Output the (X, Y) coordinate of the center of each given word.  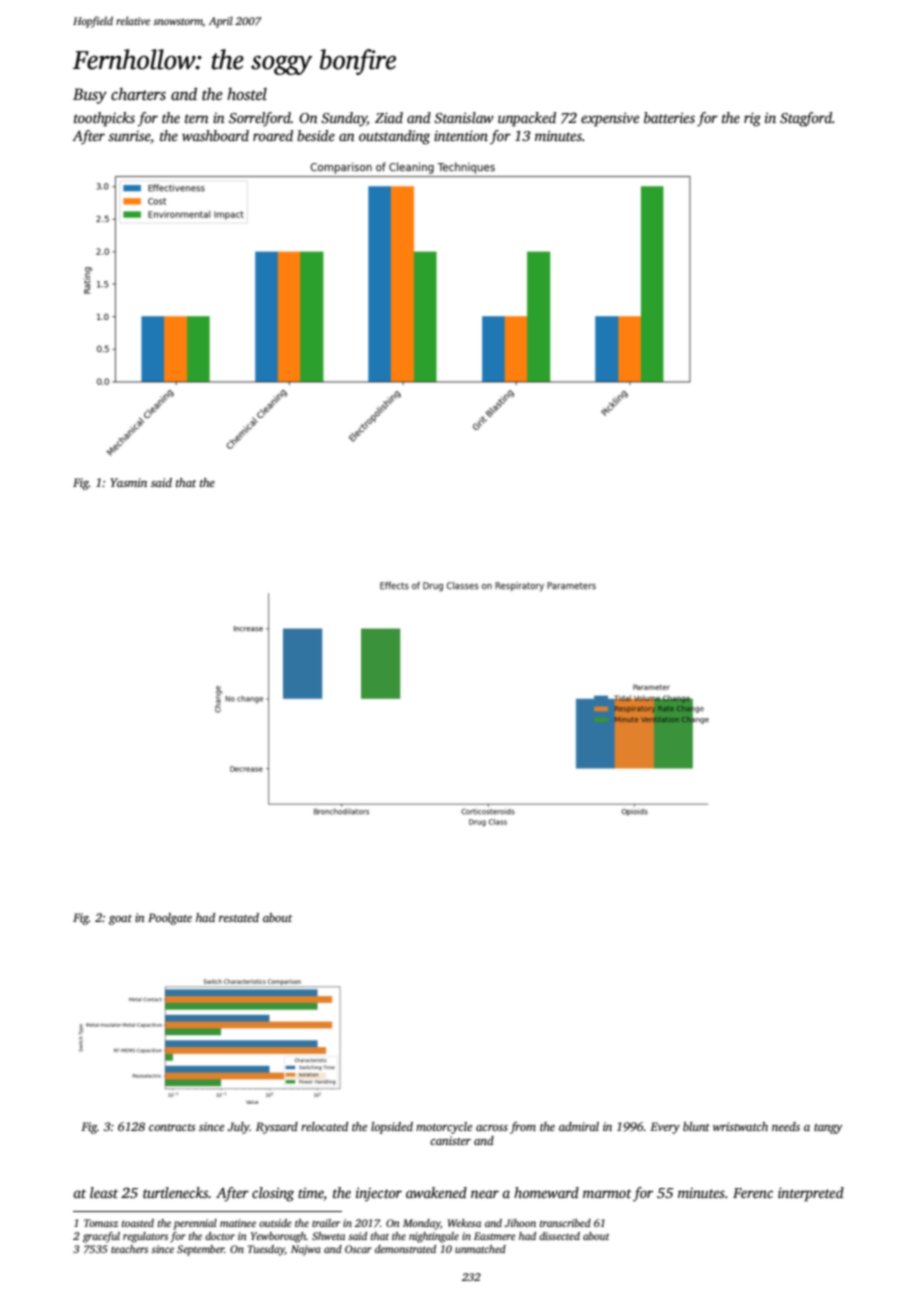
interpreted (811, 1194)
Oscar (358, 1249)
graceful (101, 1237)
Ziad (389, 117)
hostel (247, 94)
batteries (669, 117)
